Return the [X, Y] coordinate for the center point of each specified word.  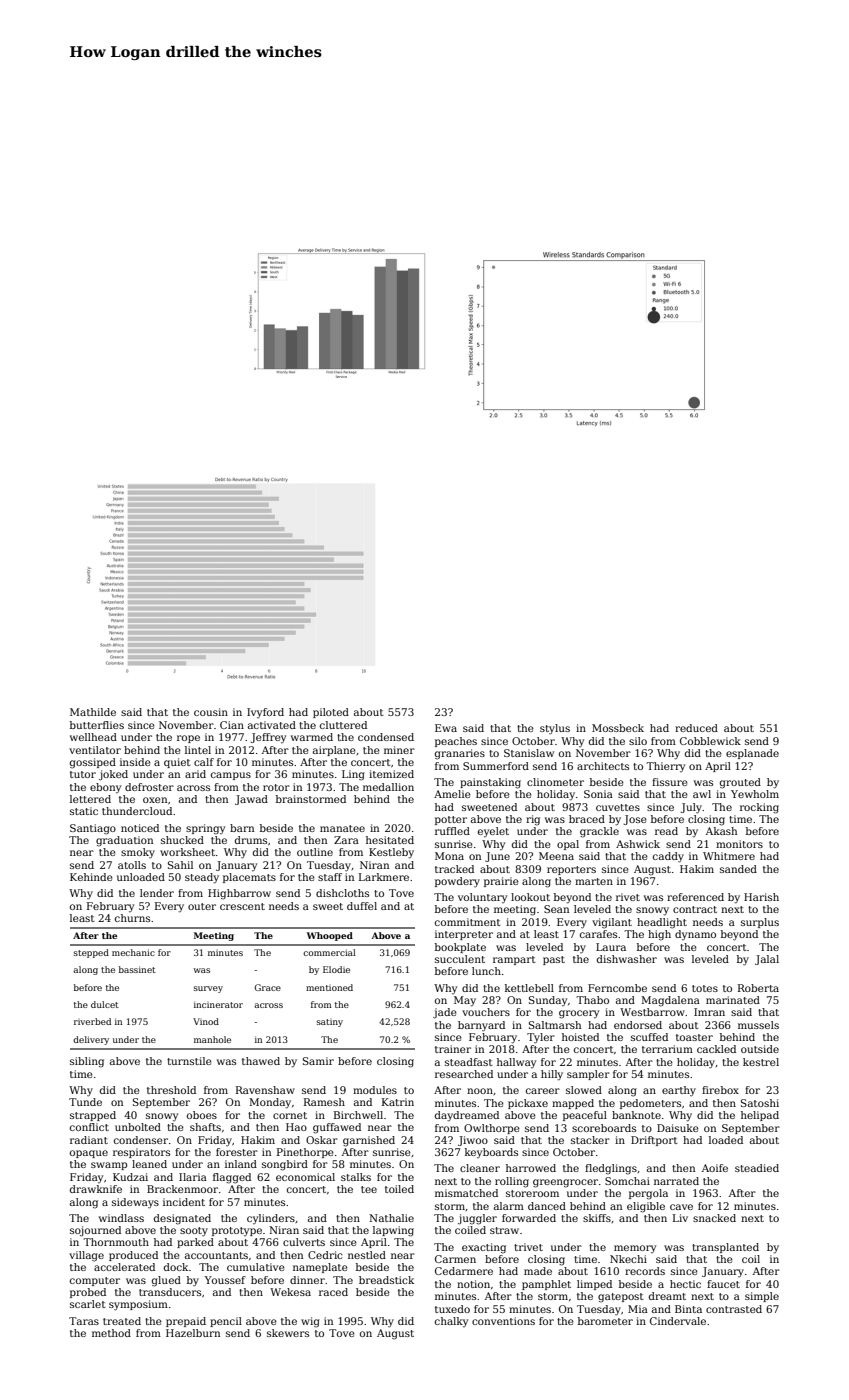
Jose [635, 820]
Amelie [452, 794]
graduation [124, 841]
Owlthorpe [492, 1129]
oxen [155, 800]
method [111, 1333]
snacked [714, 1218]
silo [638, 741]
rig [533, 820]
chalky [451, 1322]
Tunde [85, 1102]
